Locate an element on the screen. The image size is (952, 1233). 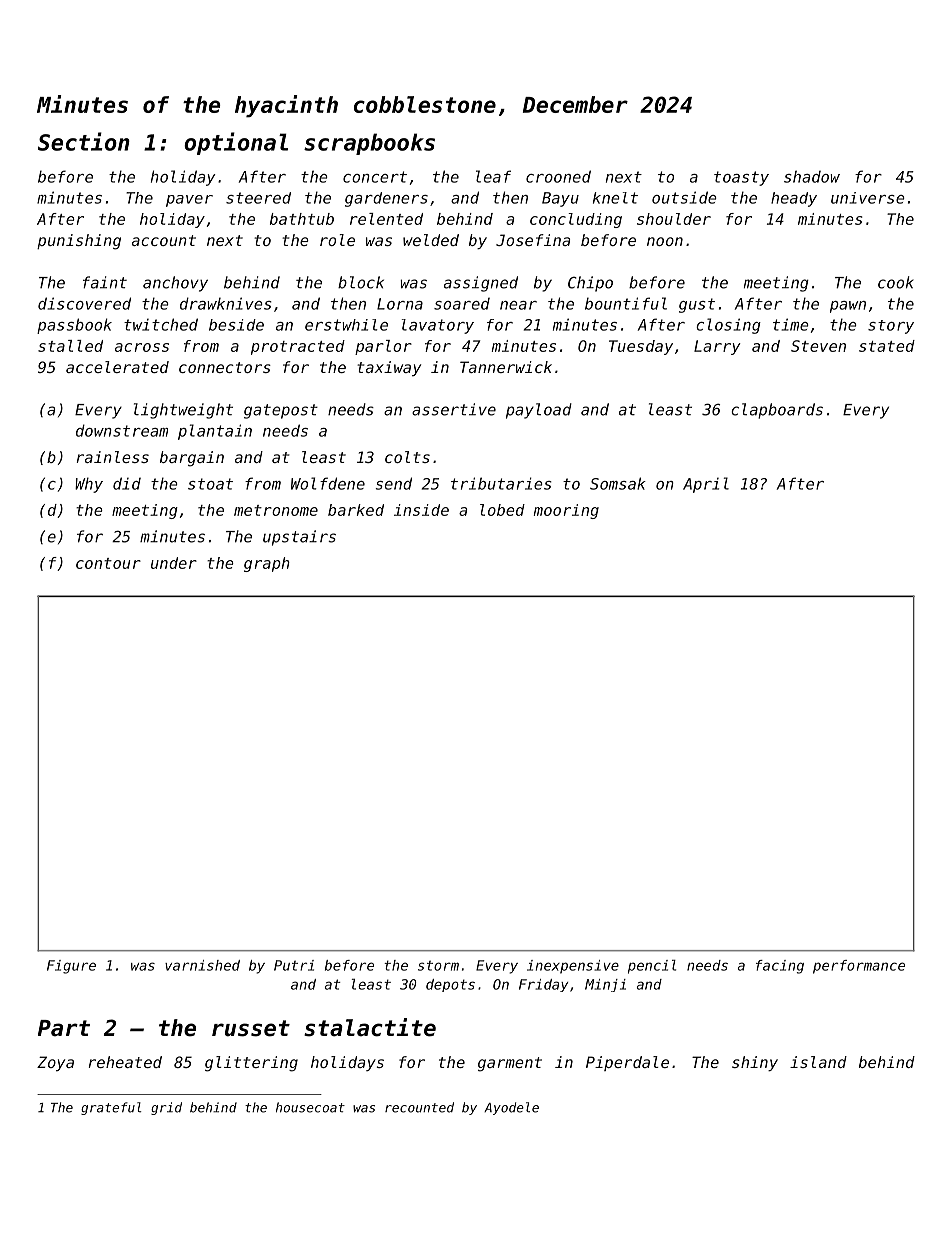
connectors is located at coordinates (225, 367).
